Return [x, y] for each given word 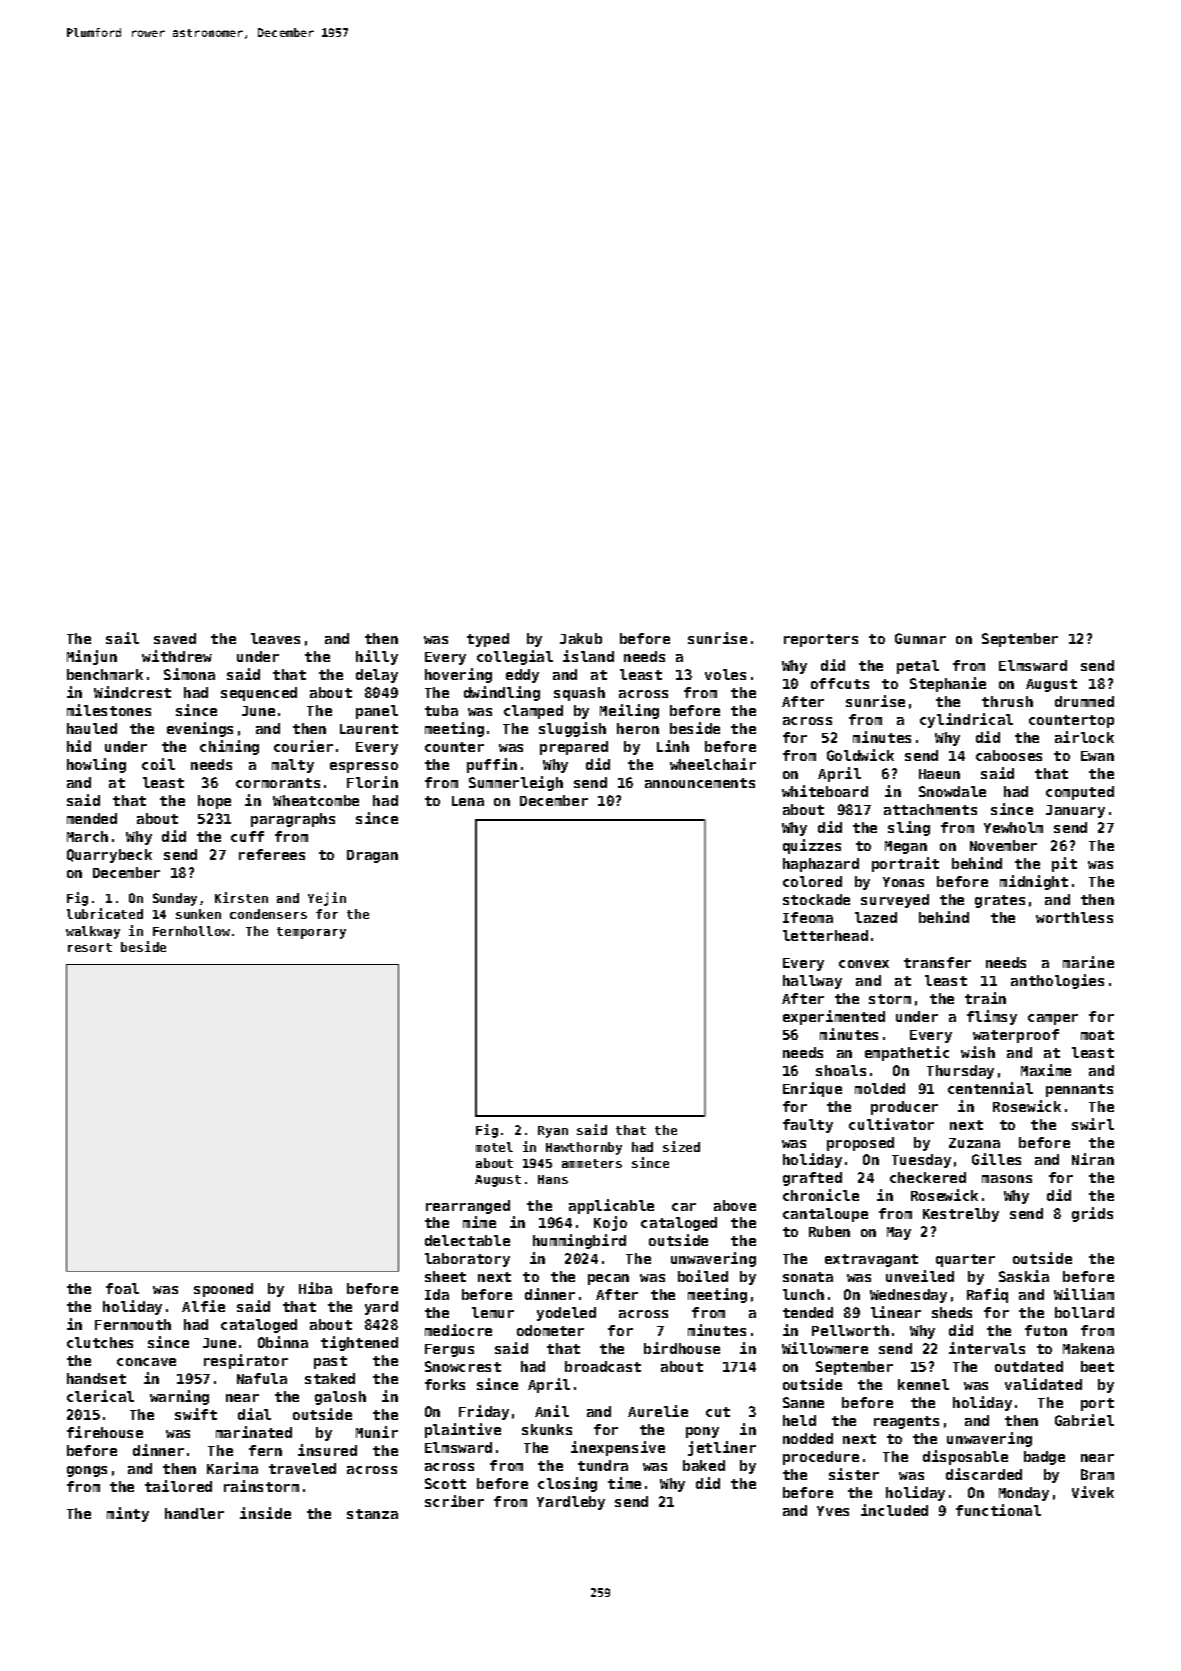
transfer [937, 962]
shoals [841, 1070]
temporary [311, 933]
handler [194, 1513]
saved [175, 638]
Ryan [553, 1132]
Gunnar [920, 638]
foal [122, 1288]
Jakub [581, 638]
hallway [812, 982]
